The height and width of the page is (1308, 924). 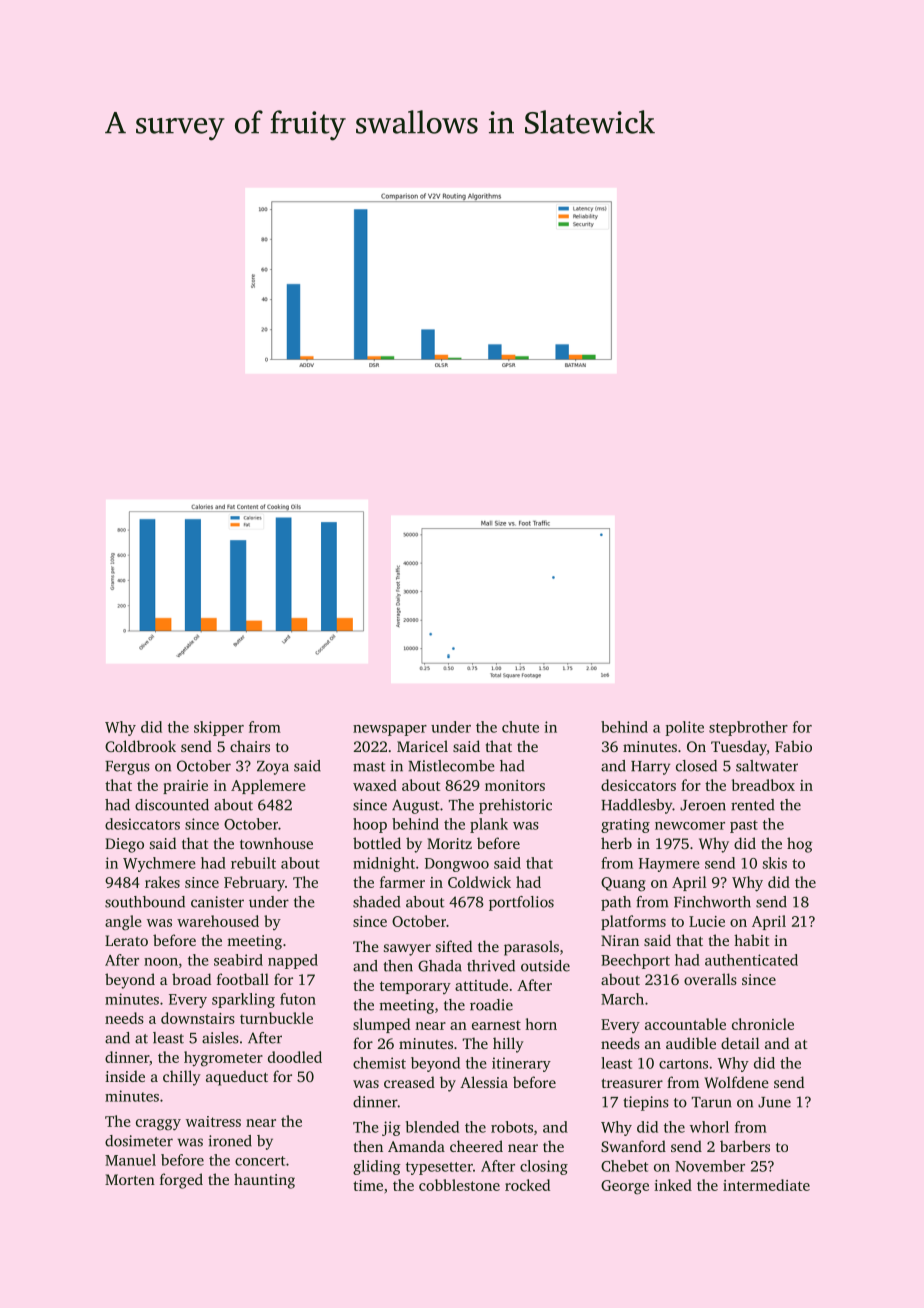 What do you see at coordinates (126, 940) in the page?
I see `Lerato` at bounding box center [126, 940].
